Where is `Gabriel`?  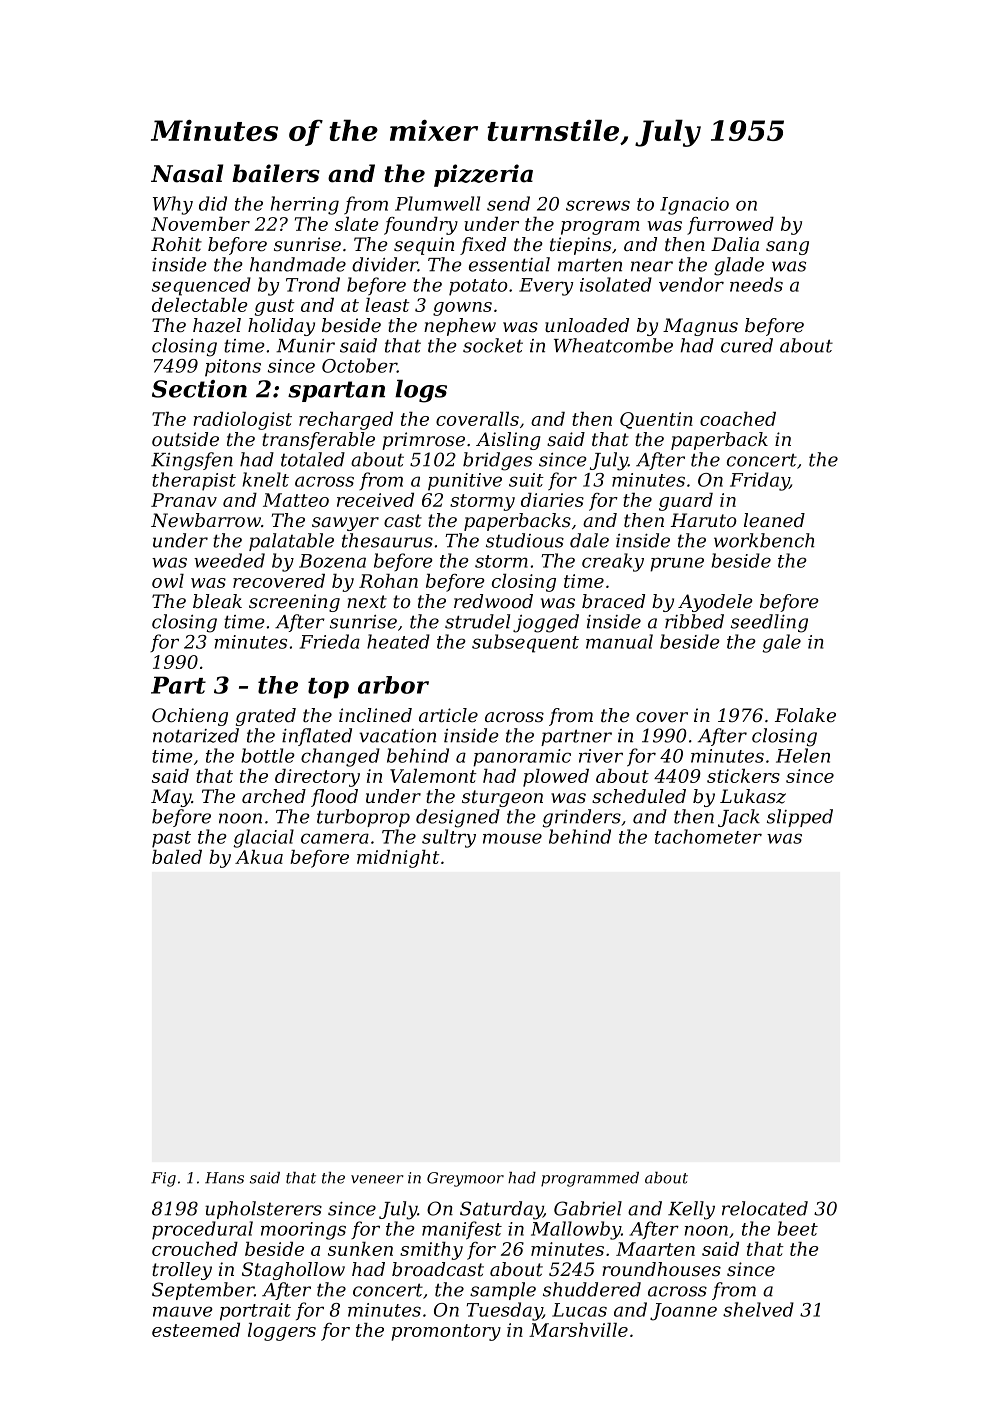
Gabriel is located at coordinates (588, 1208).
